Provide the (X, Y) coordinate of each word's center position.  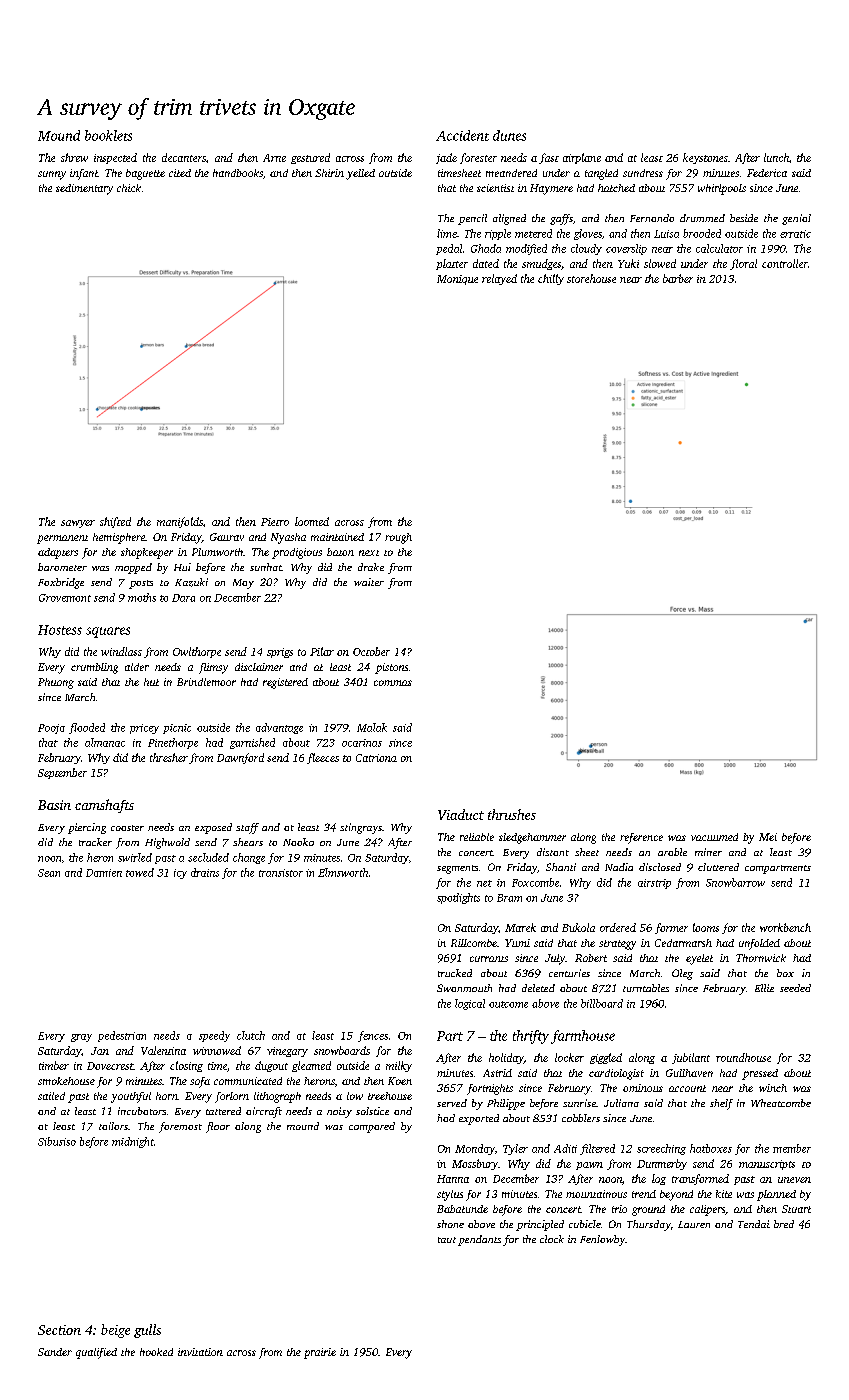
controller (785, 263)
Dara (183, 598)
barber (678, 278)
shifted (115, 522)
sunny (52, 175)
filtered (597, 1149)
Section (59, 1330)
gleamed (311, 1066)
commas (393, 683)
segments (457, 869)
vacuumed (714, 837)
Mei (768, 837)
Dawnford (240, 758)
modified (526, 249)
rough (398, 538)
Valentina (163, 1050)
